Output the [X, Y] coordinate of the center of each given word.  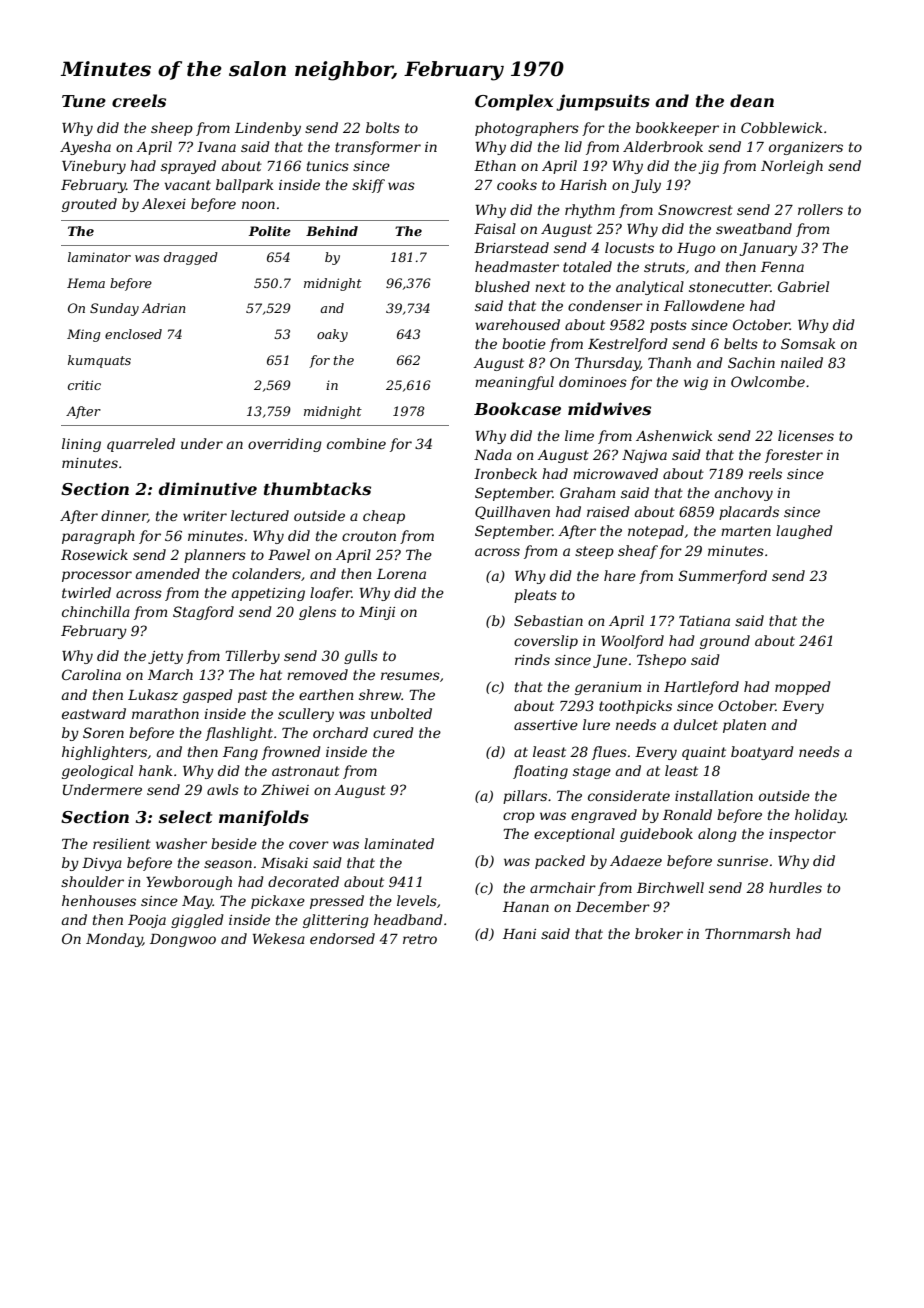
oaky [332, 335]
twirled [86, 592]
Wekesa [279, 938]
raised [608, 511]
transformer [378, 148]
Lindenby [268, 129]
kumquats [99, 361]
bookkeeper [677, 129]
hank [155, 770]
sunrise [742, 861]
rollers [820, 209]
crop [519, 817]
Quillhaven [512, 512]
